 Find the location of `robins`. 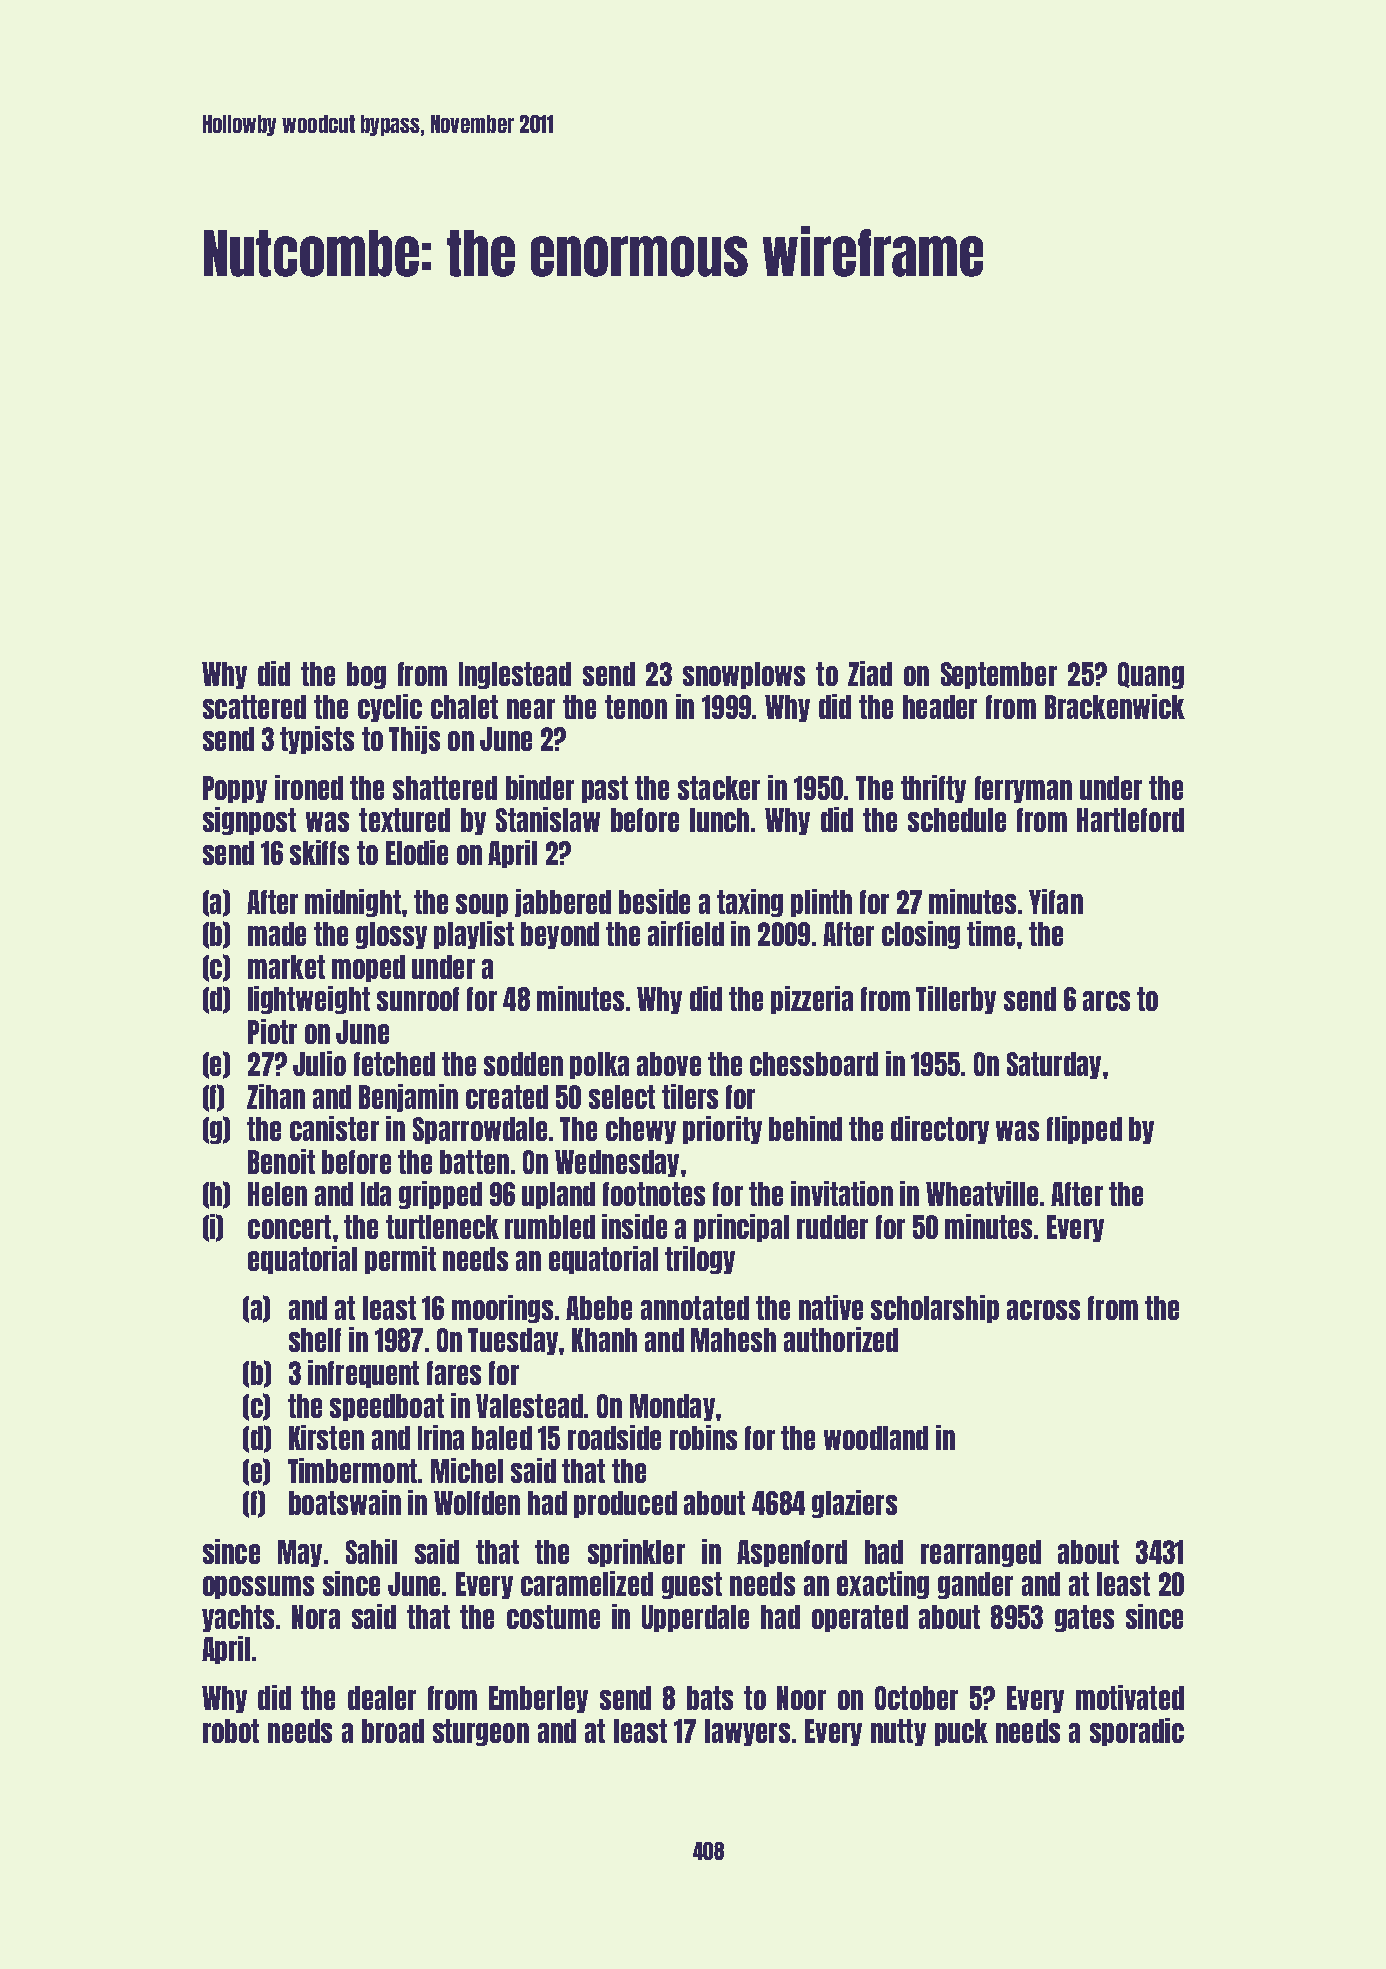

robins is located at coordinates (703, 1437).
